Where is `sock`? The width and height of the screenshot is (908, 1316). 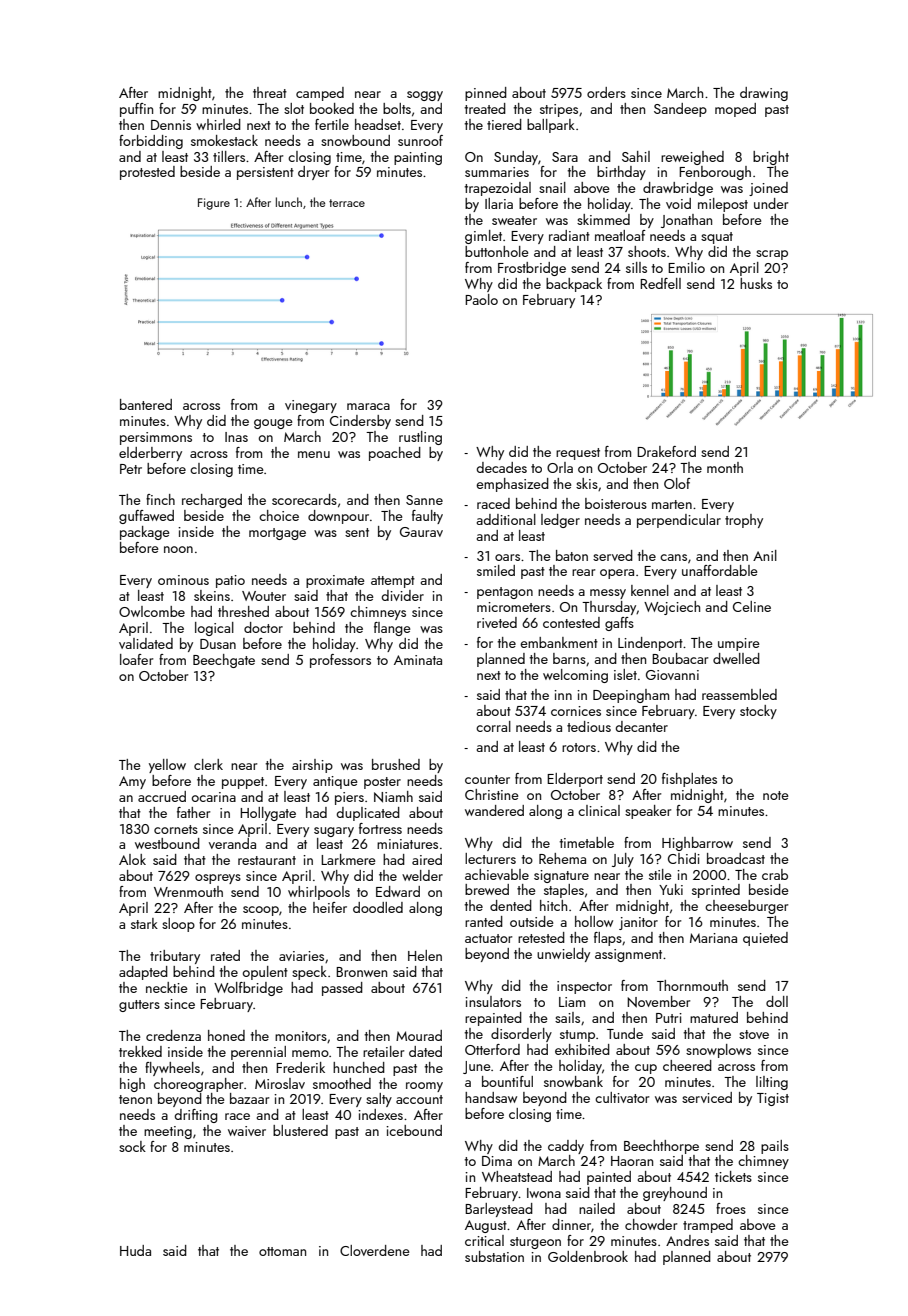
sock is located at coordinates (132, 1146).
